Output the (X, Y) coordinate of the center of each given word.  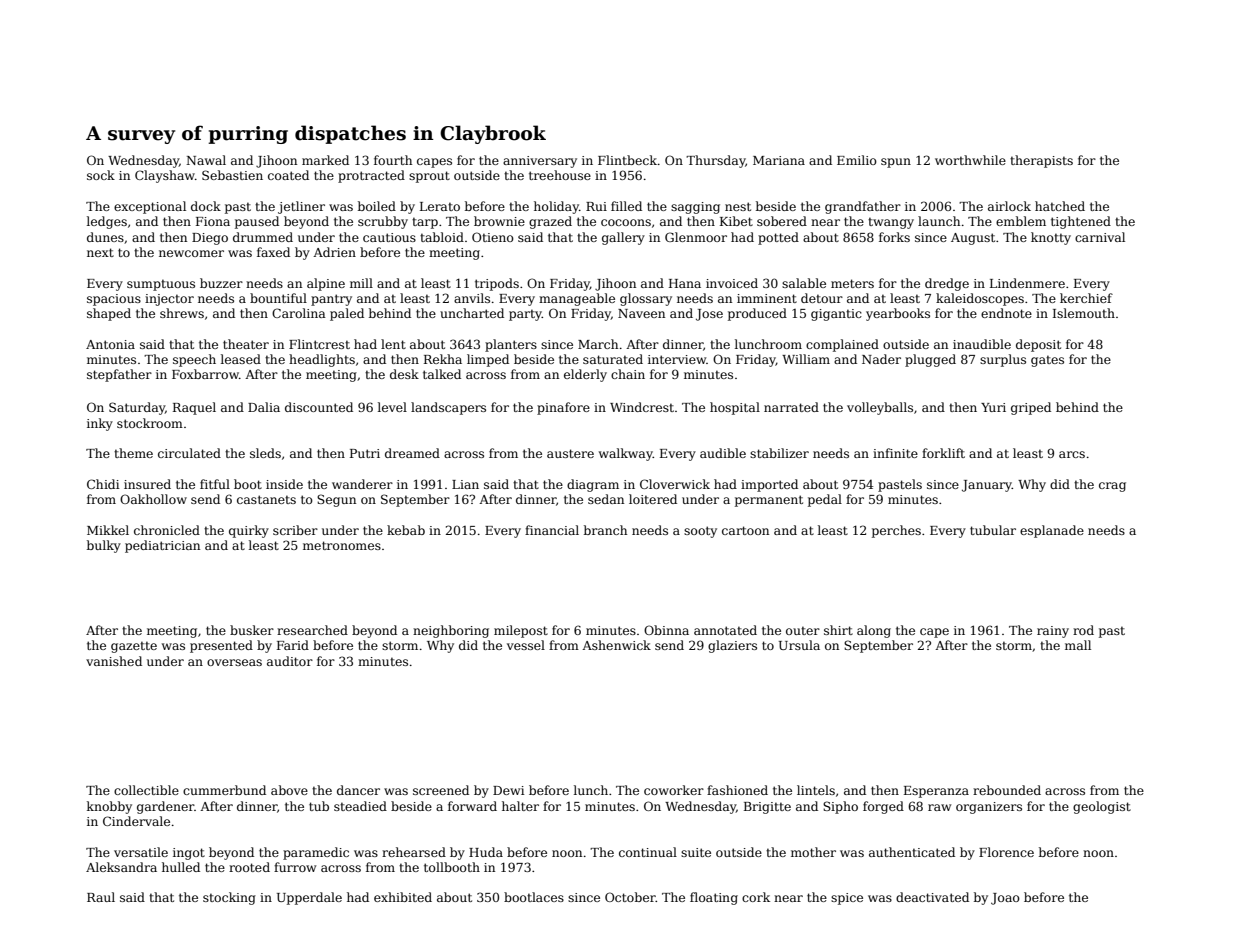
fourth (393, 160)
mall (1078, 645)
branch (605, 530)
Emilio (857, 160)
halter (520, 806)
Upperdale (309, 898)
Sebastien (232, 175)
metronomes (342, 545)
